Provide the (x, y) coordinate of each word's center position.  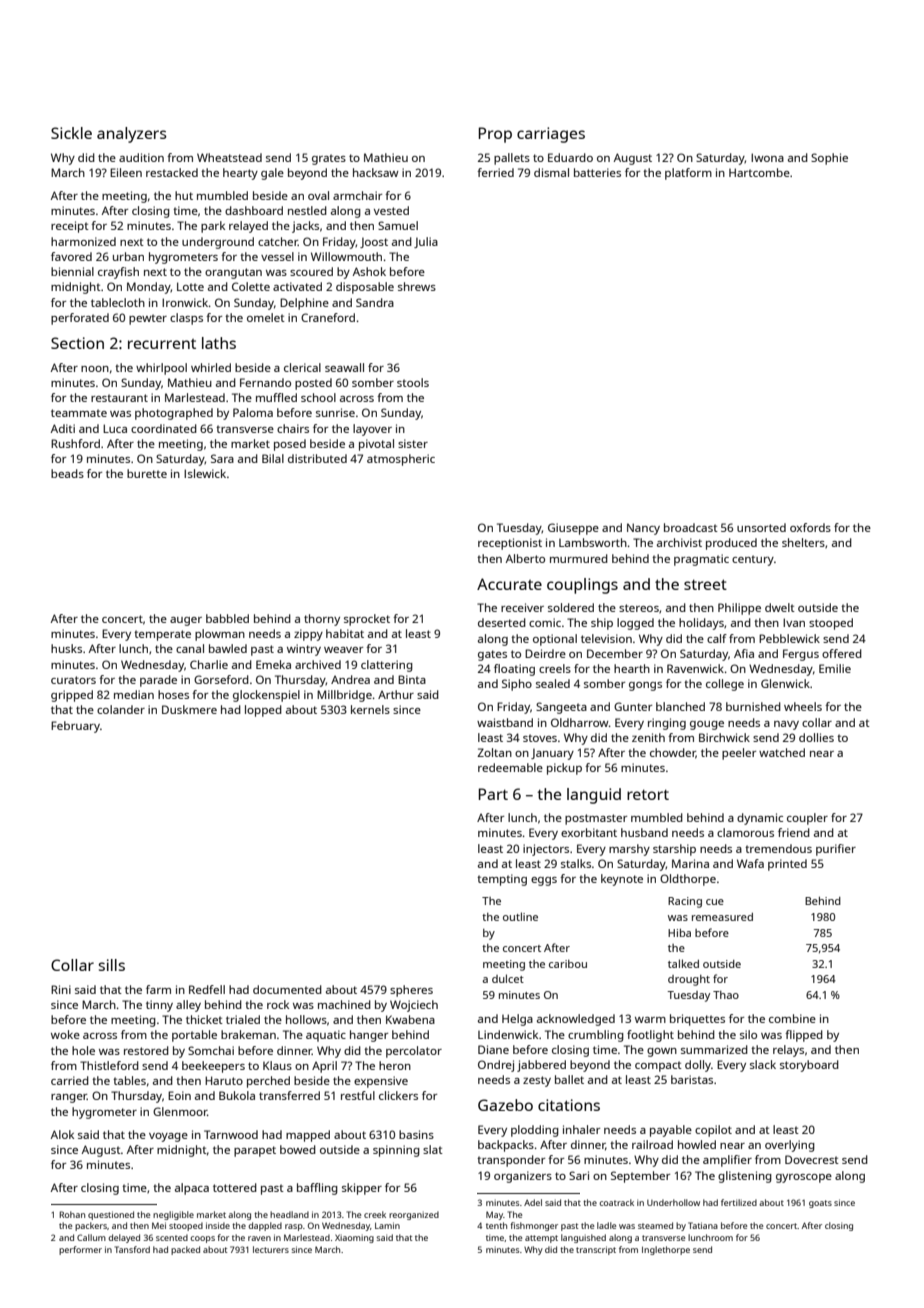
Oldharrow (580, 722)
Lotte (190, 286)
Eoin (179, 1095)
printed (787, 865)
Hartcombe (759, 172)
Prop (495, 135)
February (75, 727)
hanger (369, 1036)
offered (842, 653)
